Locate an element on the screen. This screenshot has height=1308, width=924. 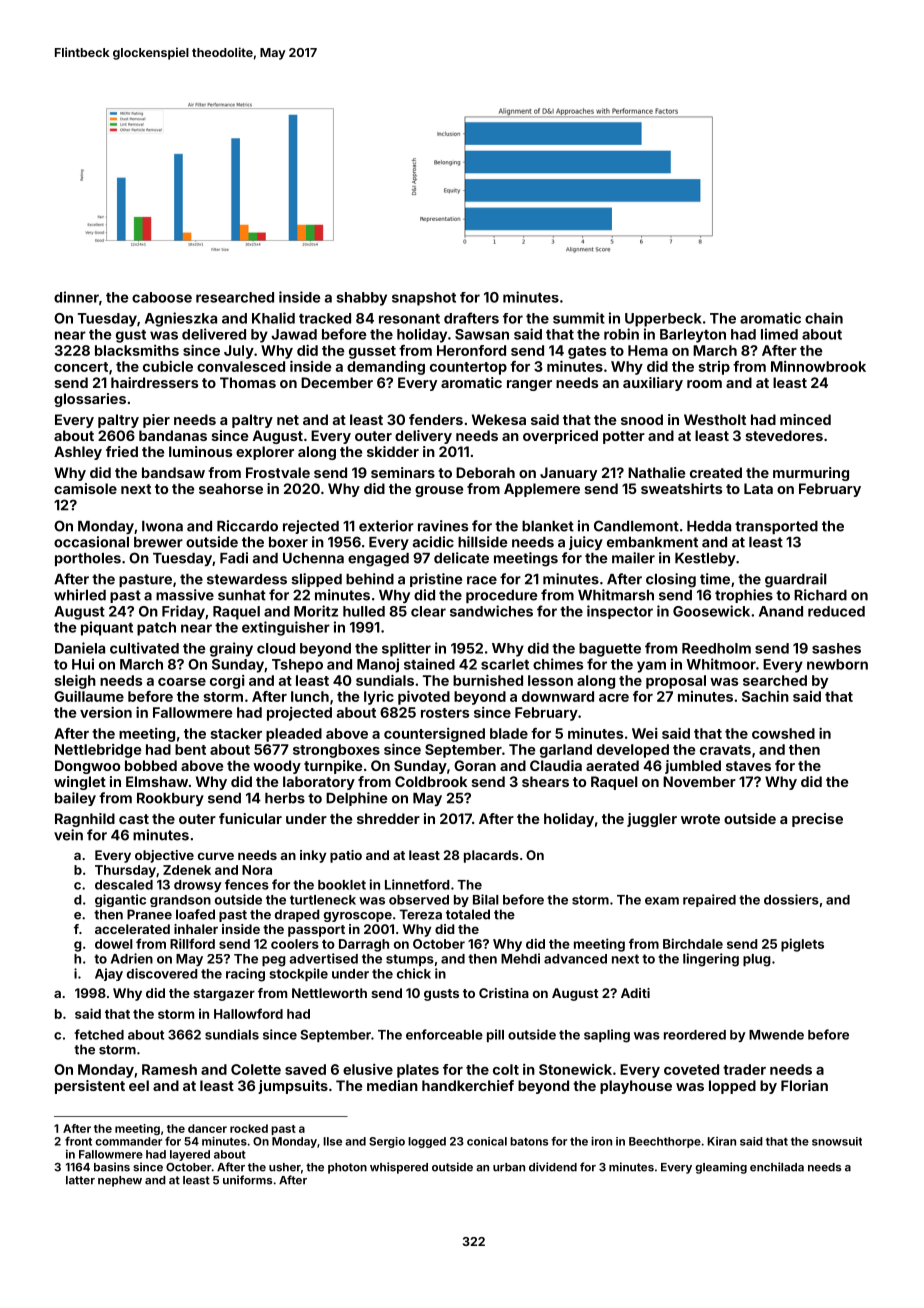
inspector is located at coordinates (620, 612).
